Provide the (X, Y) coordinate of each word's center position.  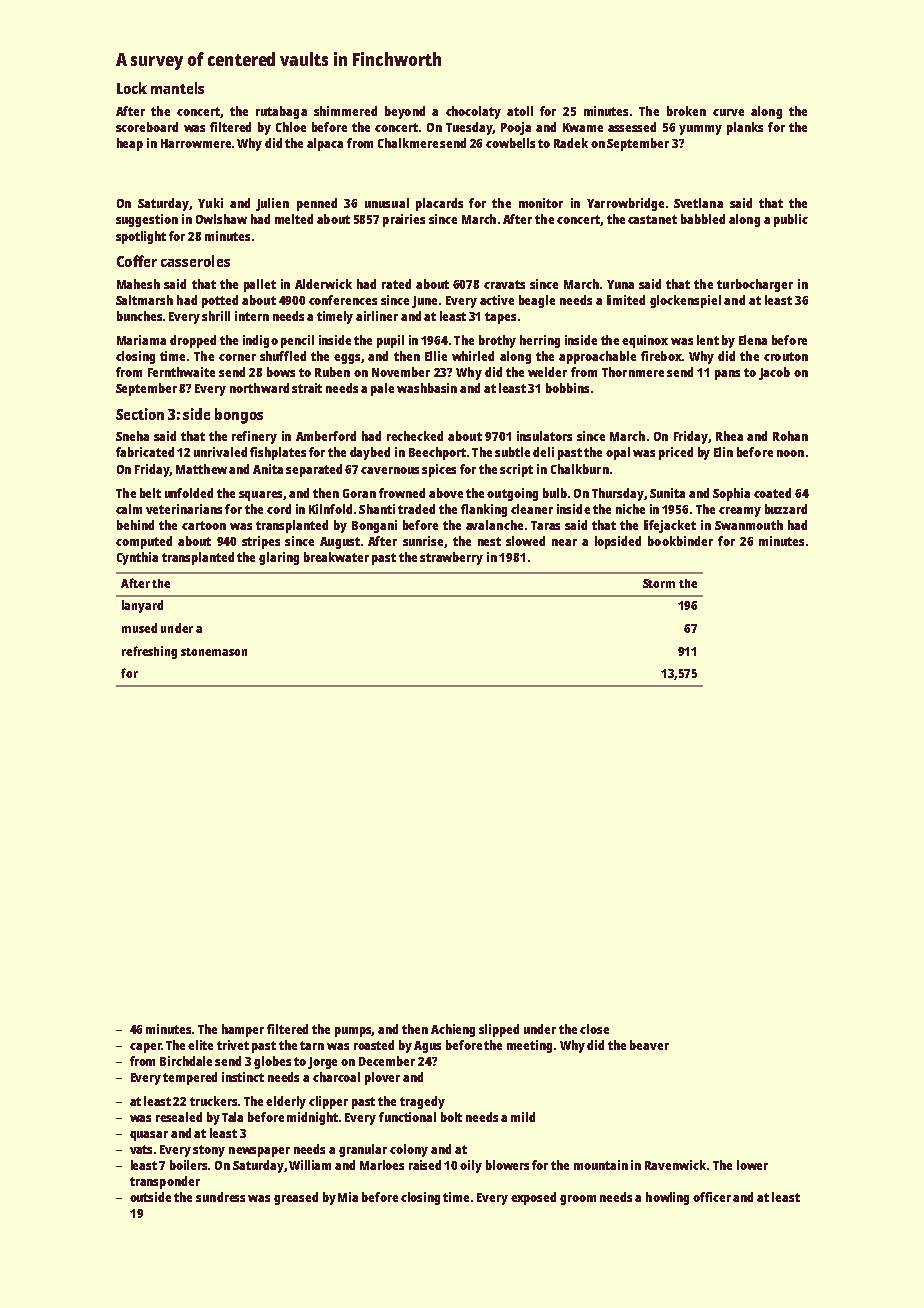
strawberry (451, 558)
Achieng (453, 1030)
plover (382, 1078)
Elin (723, 452)
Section (140, 414)
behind (135, 525)
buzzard (786, 509)
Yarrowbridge (625, 204)
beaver (649, 1045)
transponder (165, 1182)
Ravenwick (675, 1165)
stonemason (214, 652)
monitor (541, 203)
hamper (243, 1030)
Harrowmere (196, 143)
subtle (512, 452)
